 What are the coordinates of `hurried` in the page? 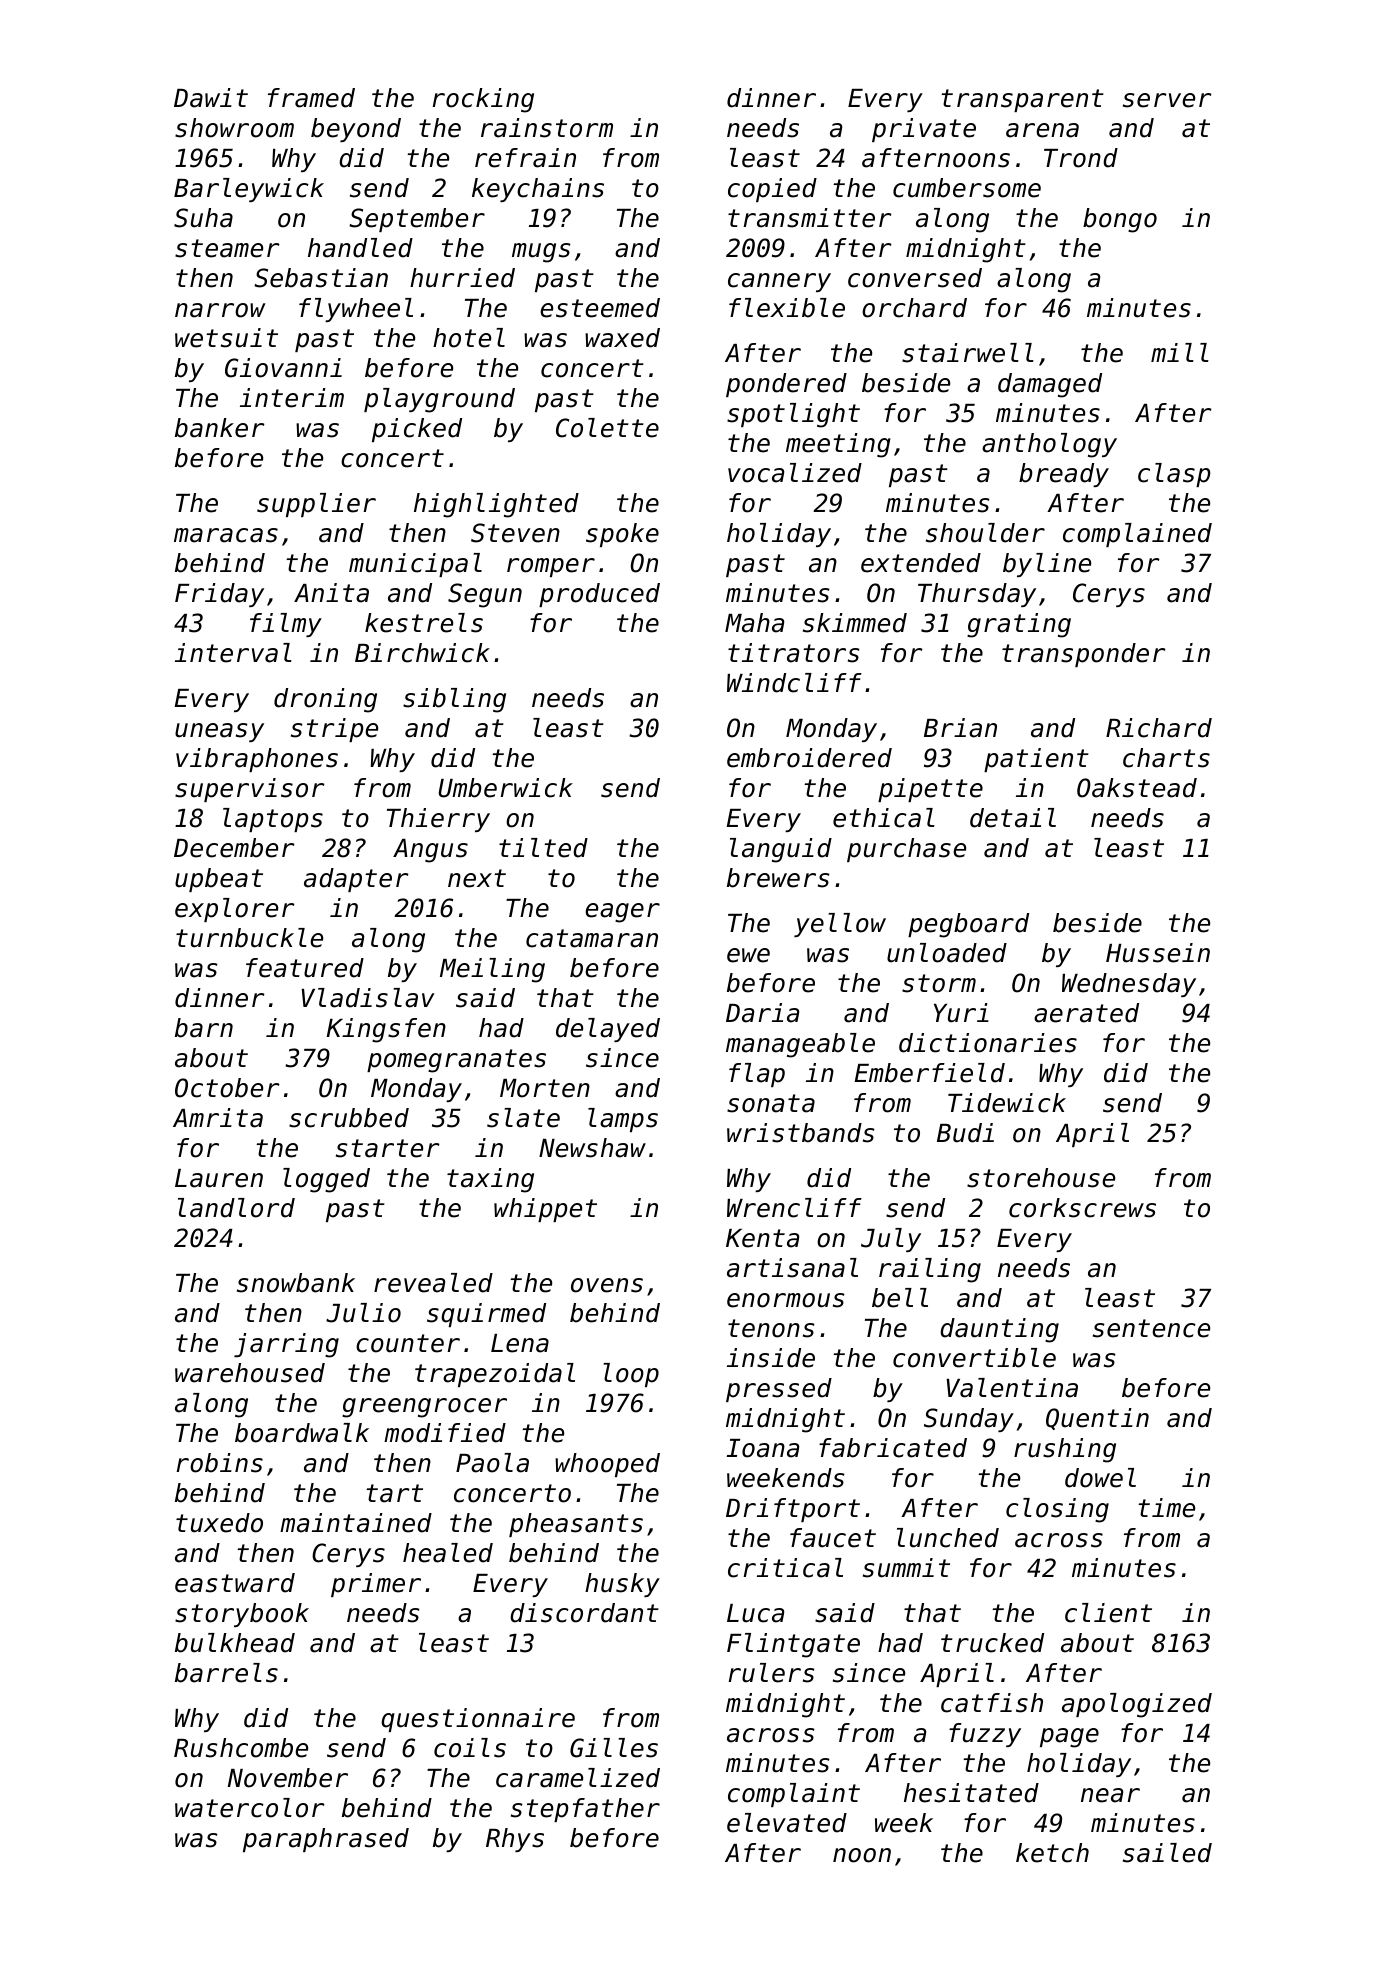 It's located at (462, 278).
